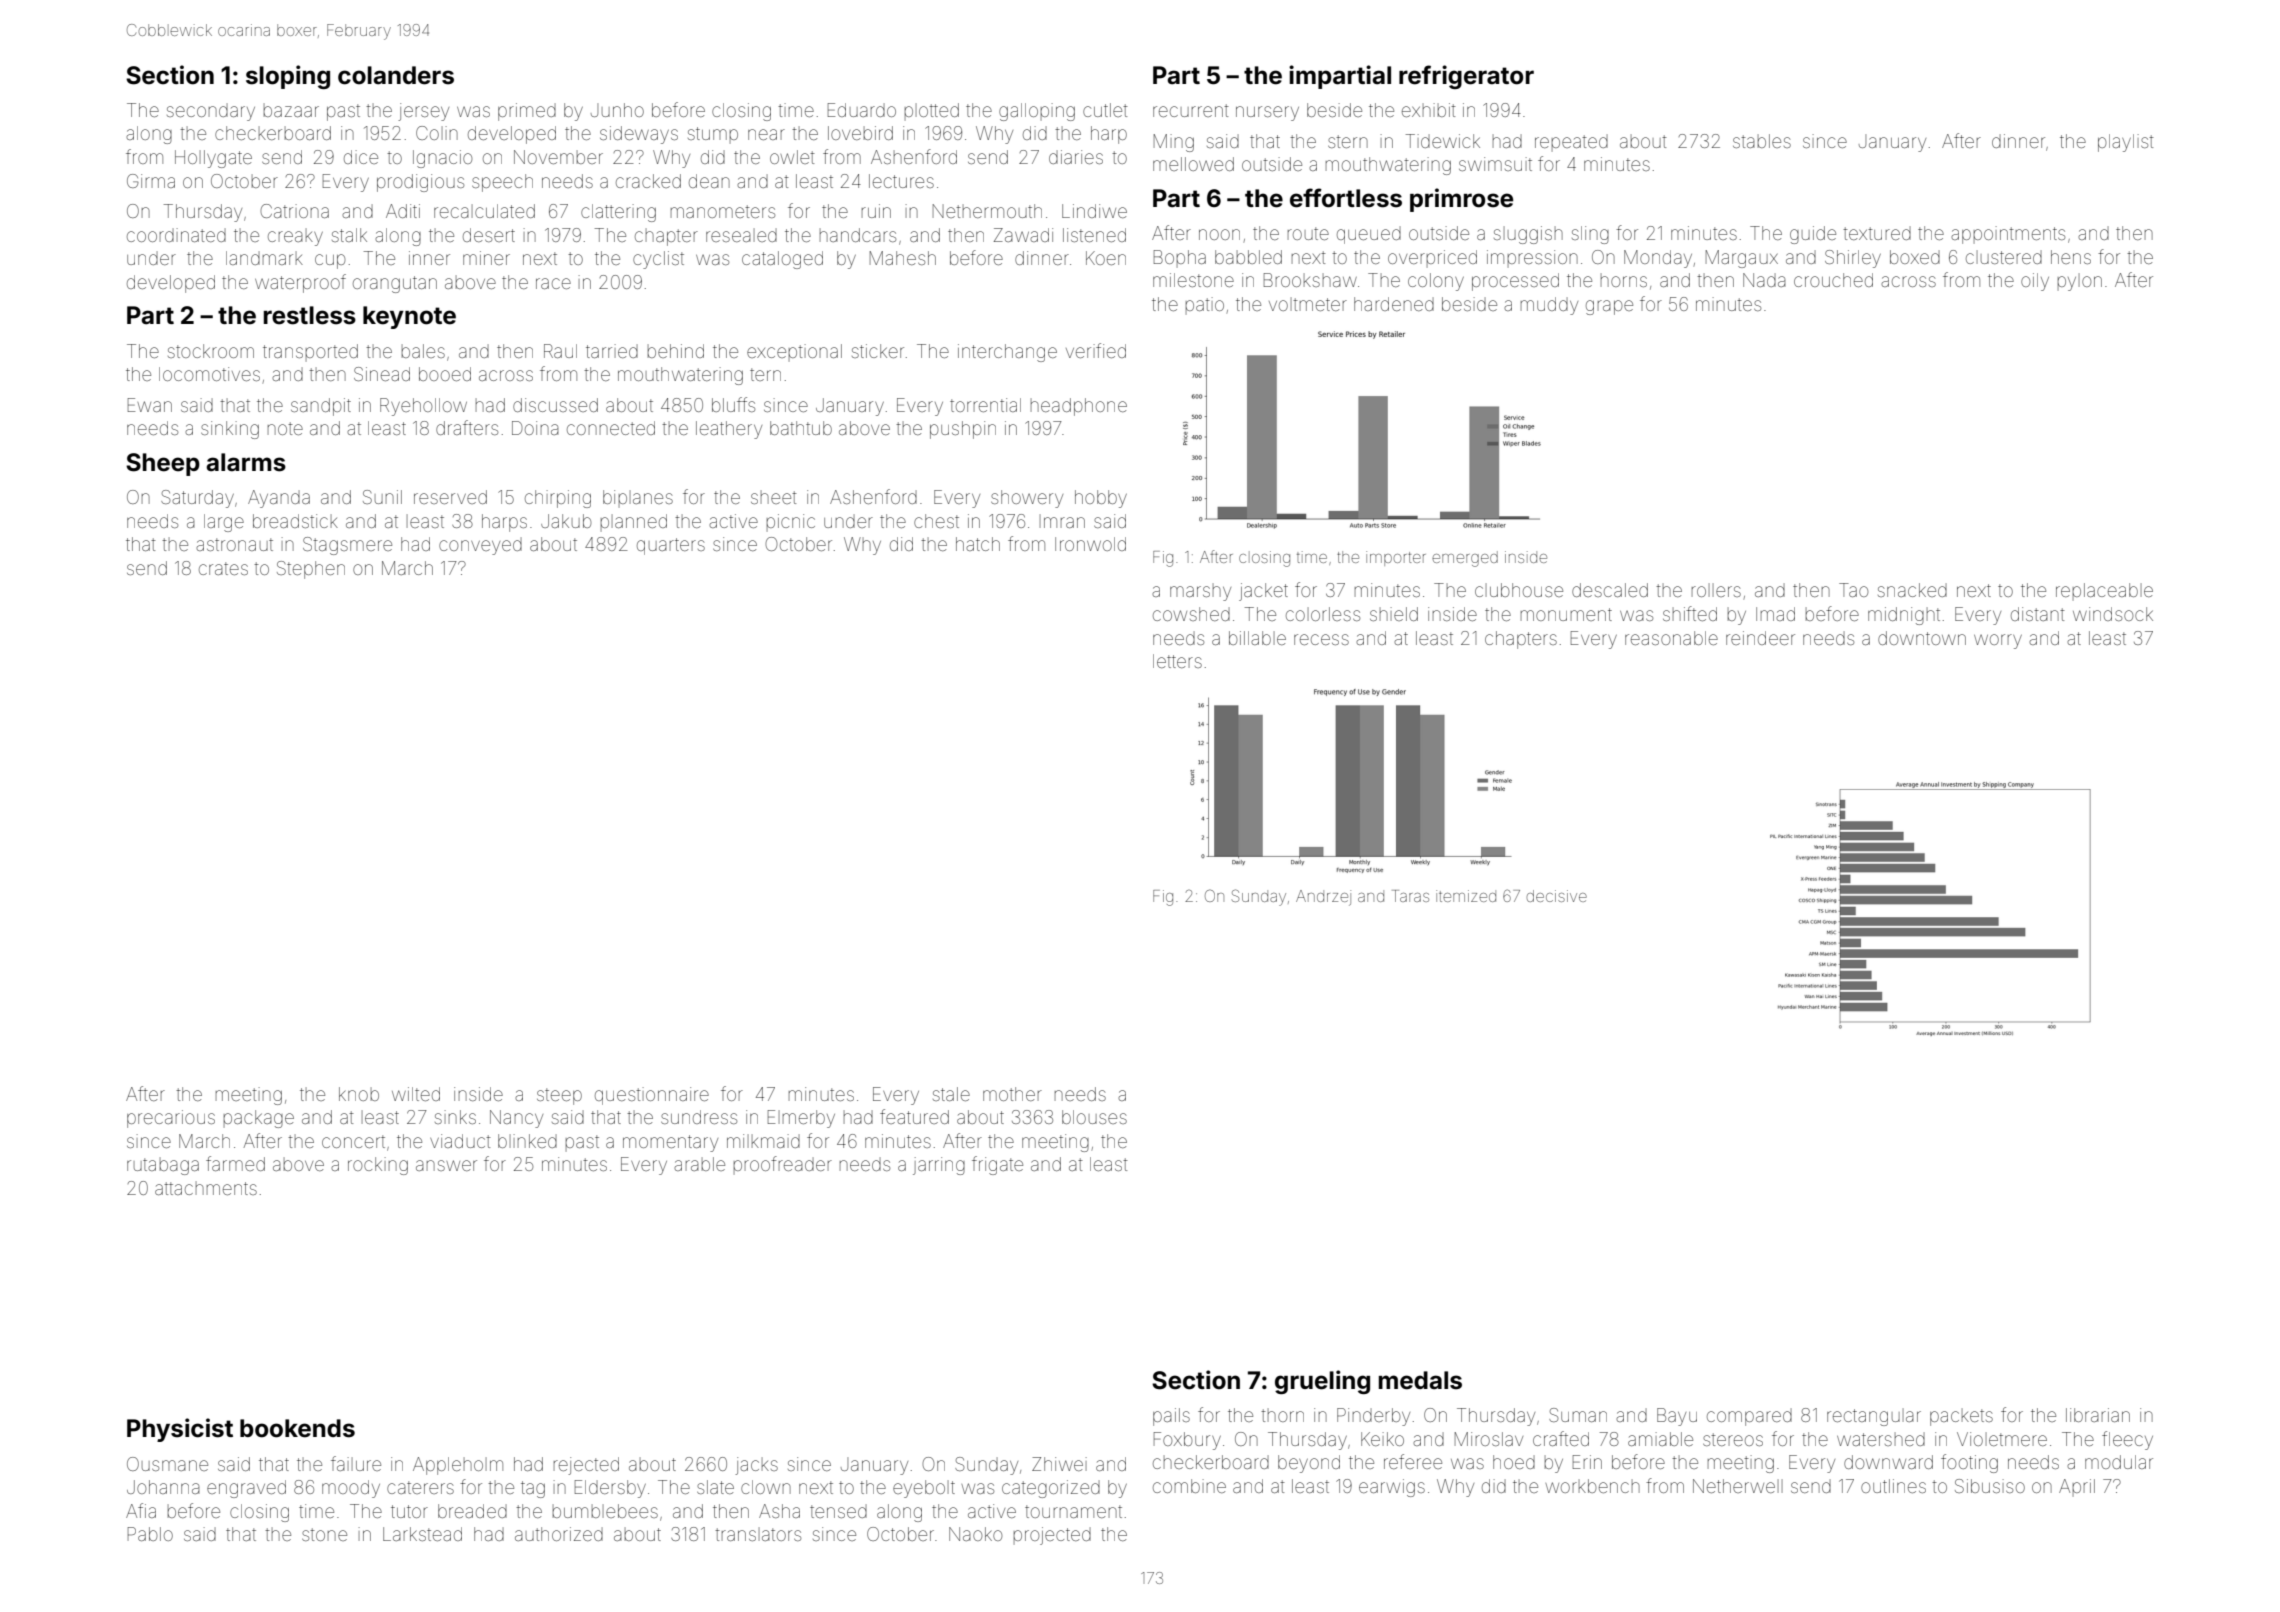  What do you see at coordinates (450, 497) in the document?
I see `reserved` at bounding box center [450, 497].
